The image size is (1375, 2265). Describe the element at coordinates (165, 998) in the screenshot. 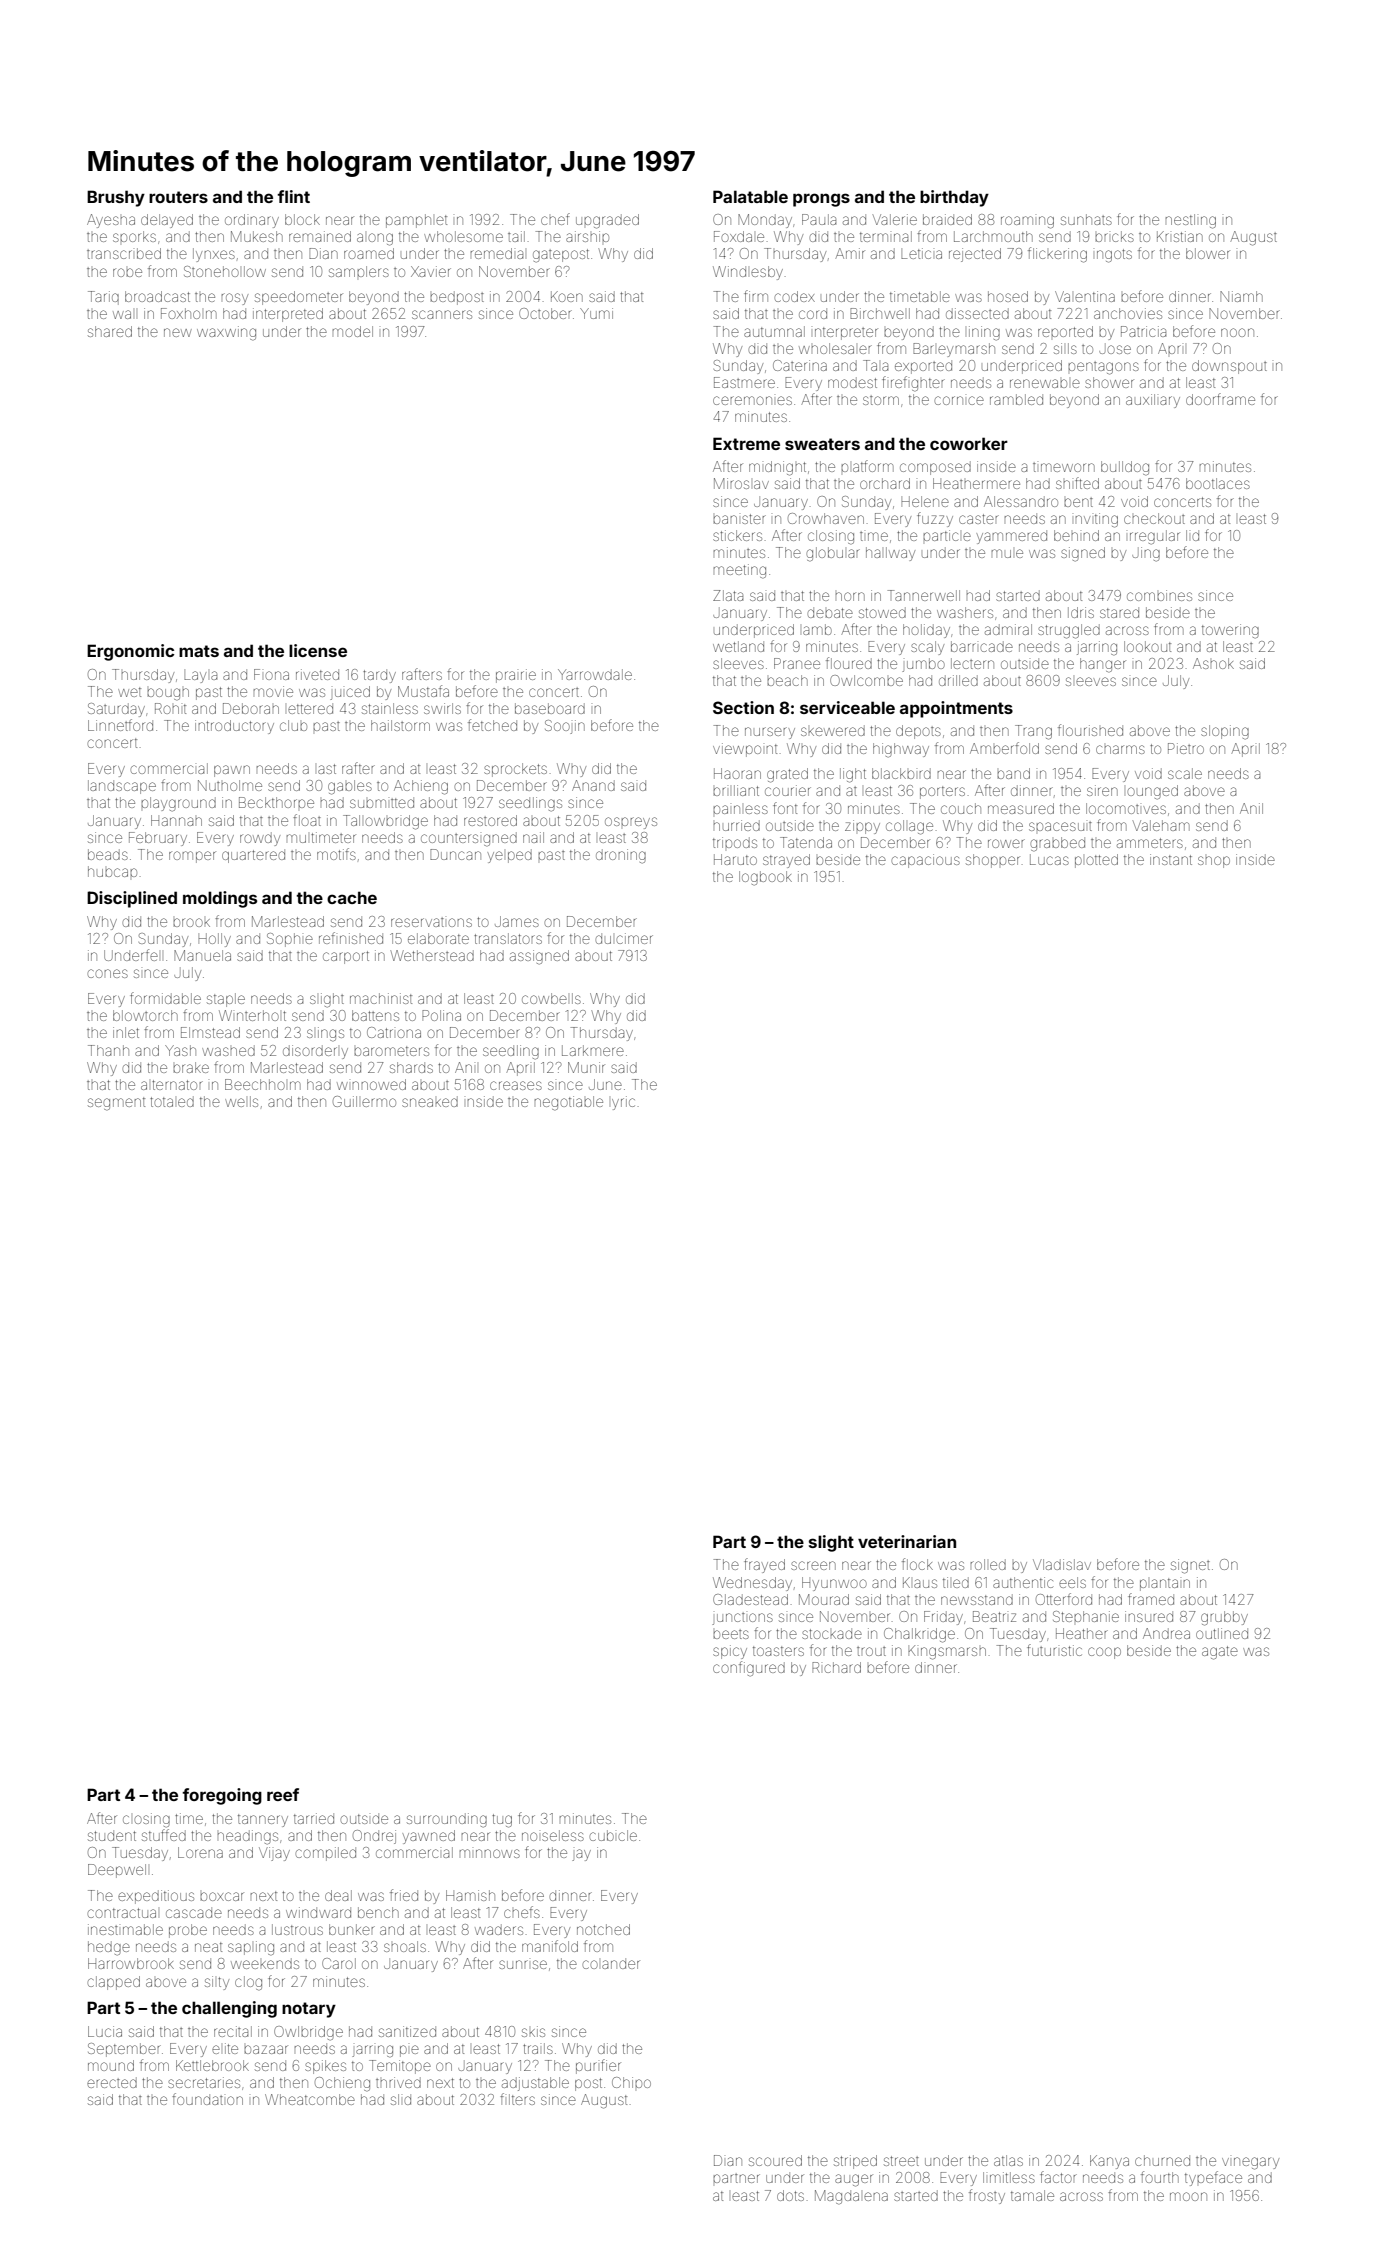

I see `formidable` at that location.
